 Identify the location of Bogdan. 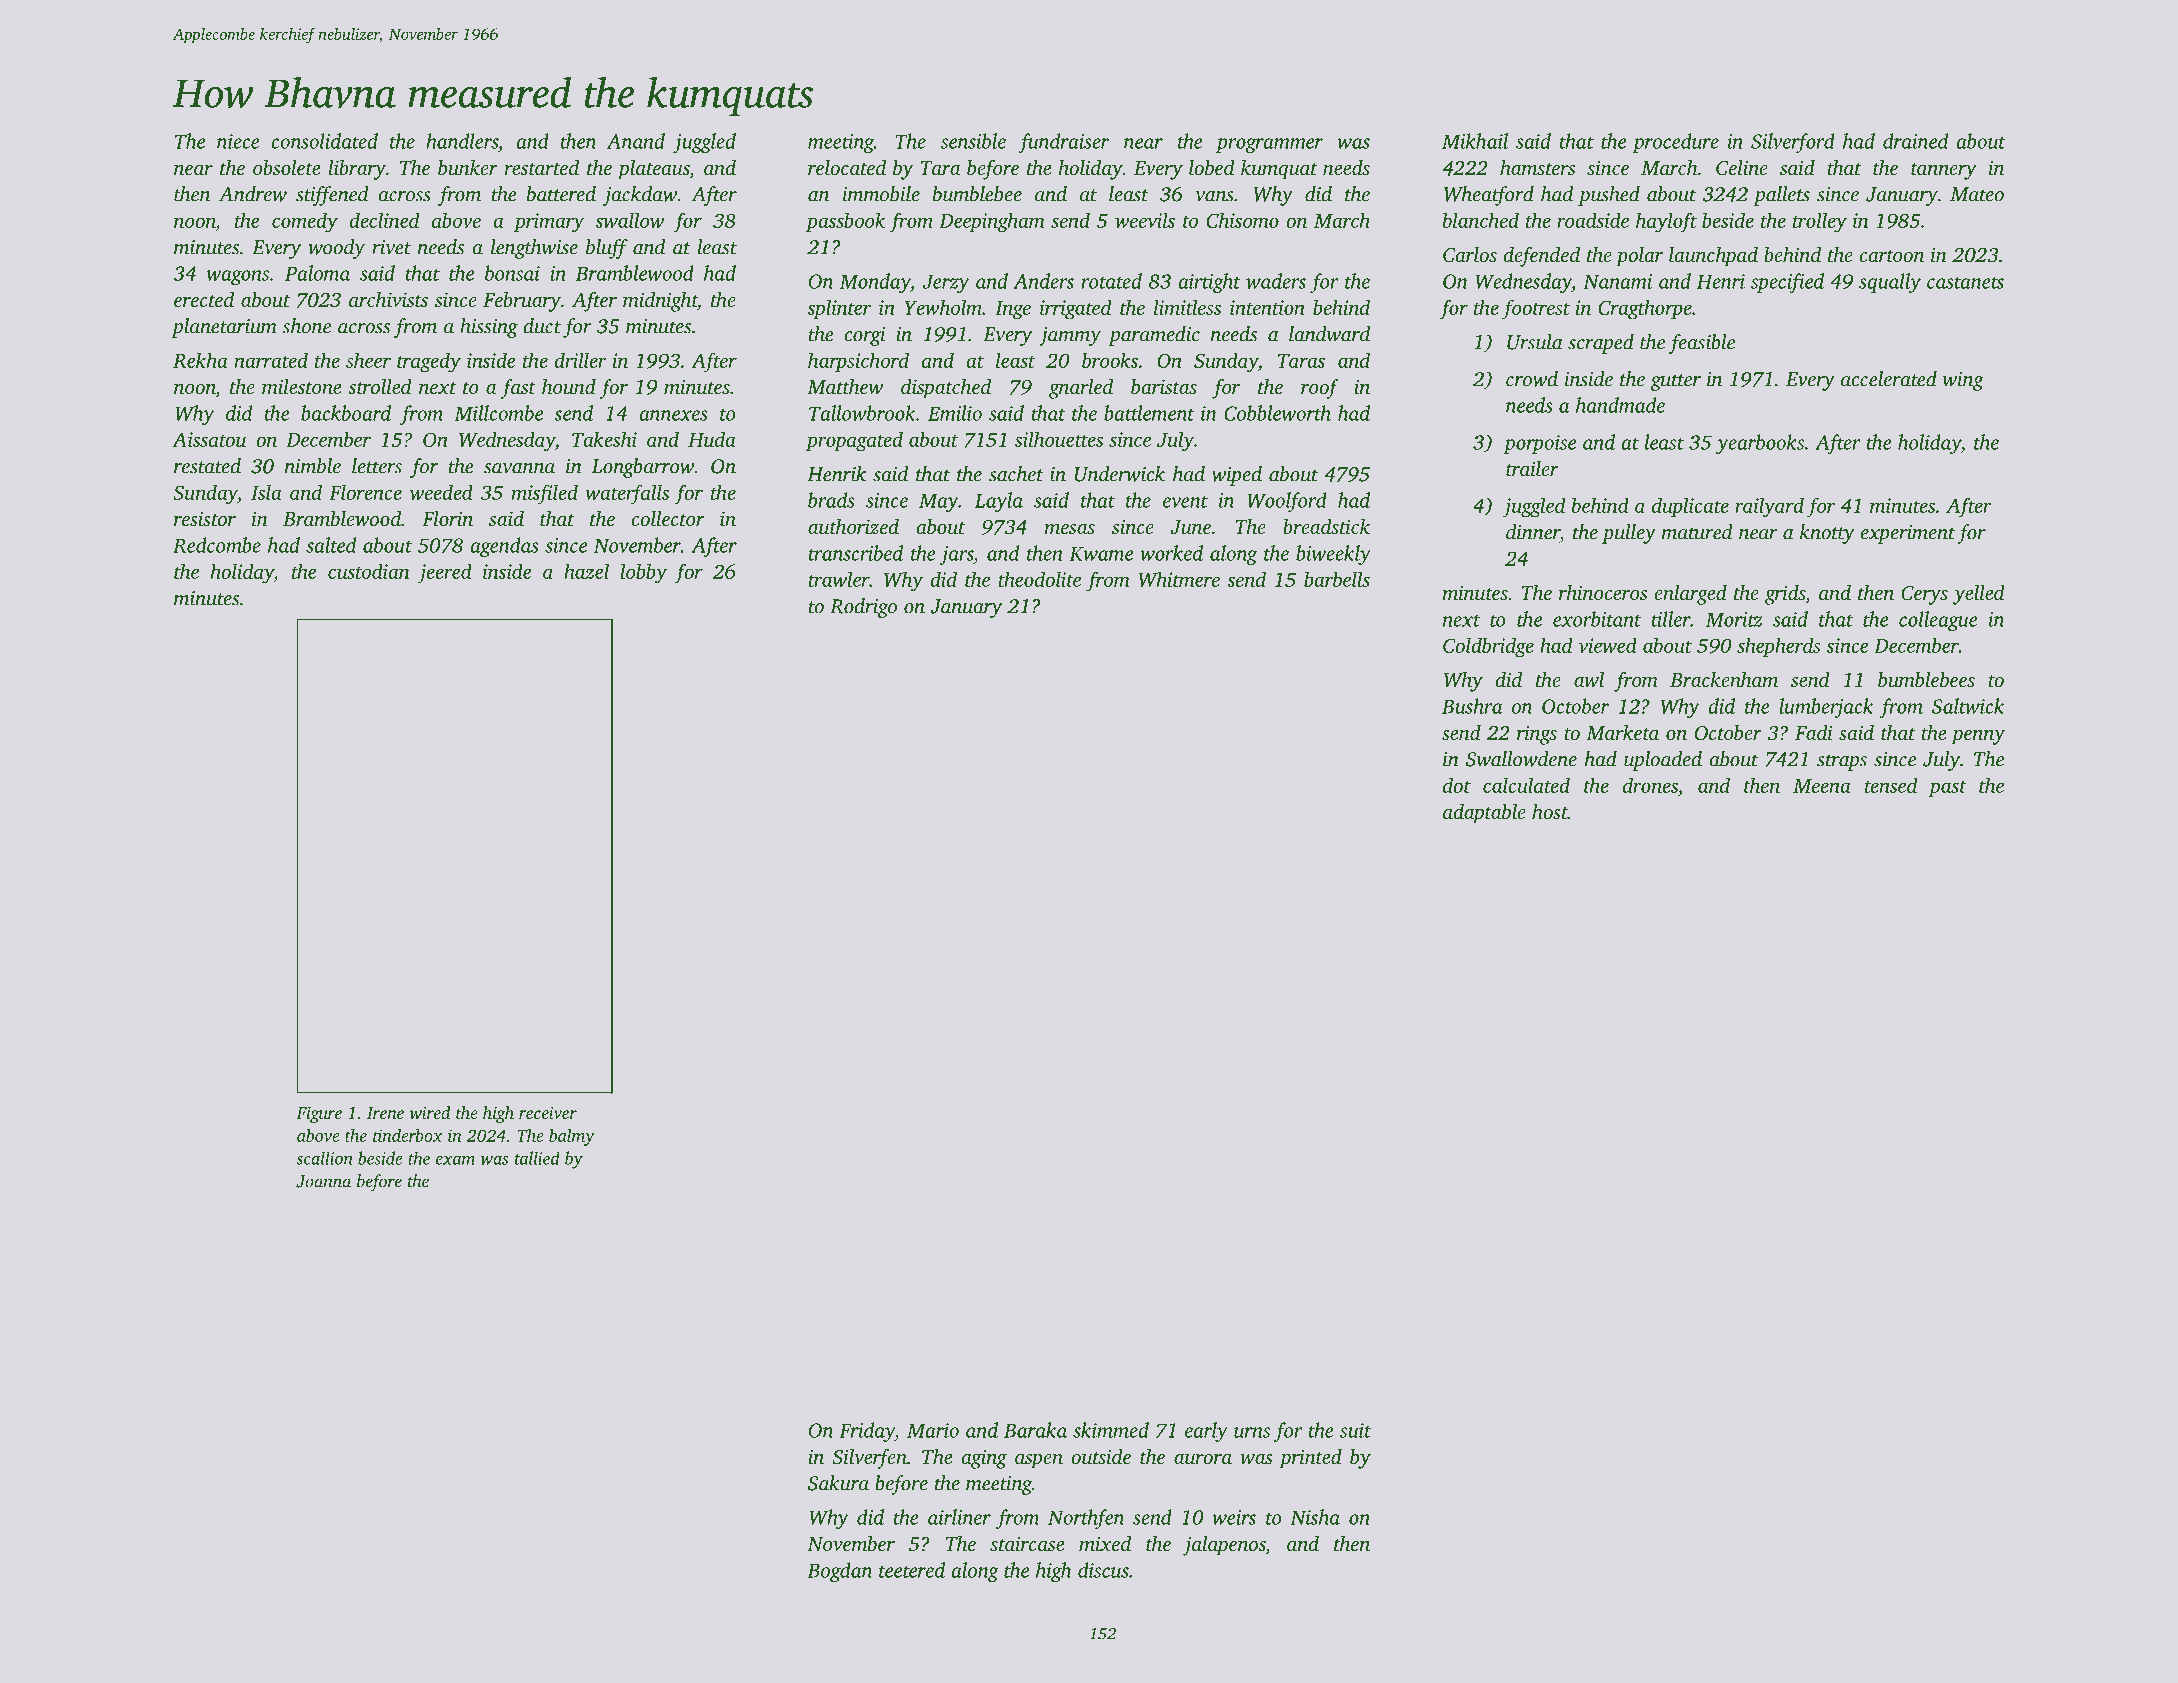
(839, 1572).
